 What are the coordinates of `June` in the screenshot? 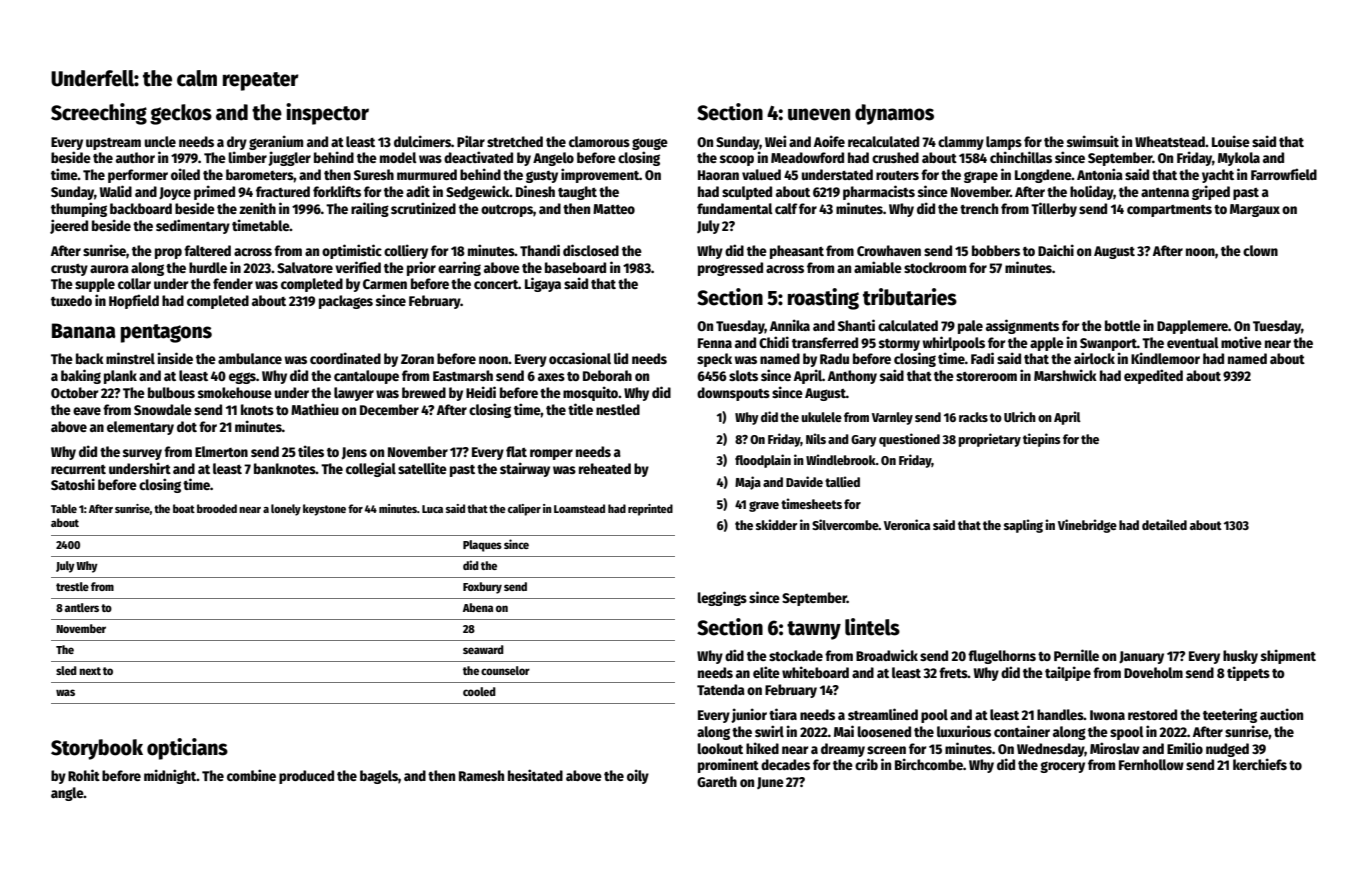 It's located at (770, 783).
